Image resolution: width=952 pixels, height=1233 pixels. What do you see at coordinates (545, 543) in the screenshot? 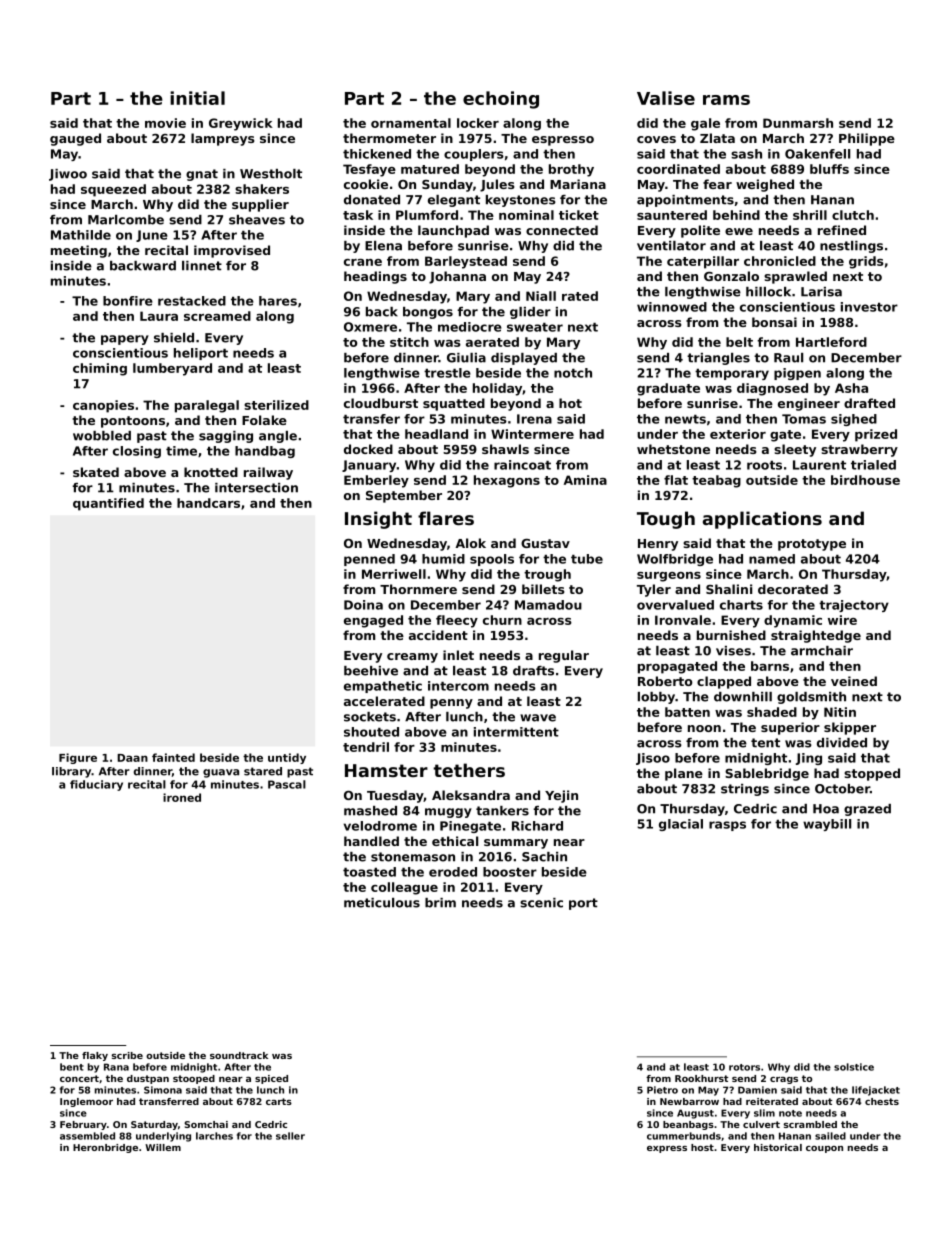
I see `Gustav` at bounding box center [545, 543].
